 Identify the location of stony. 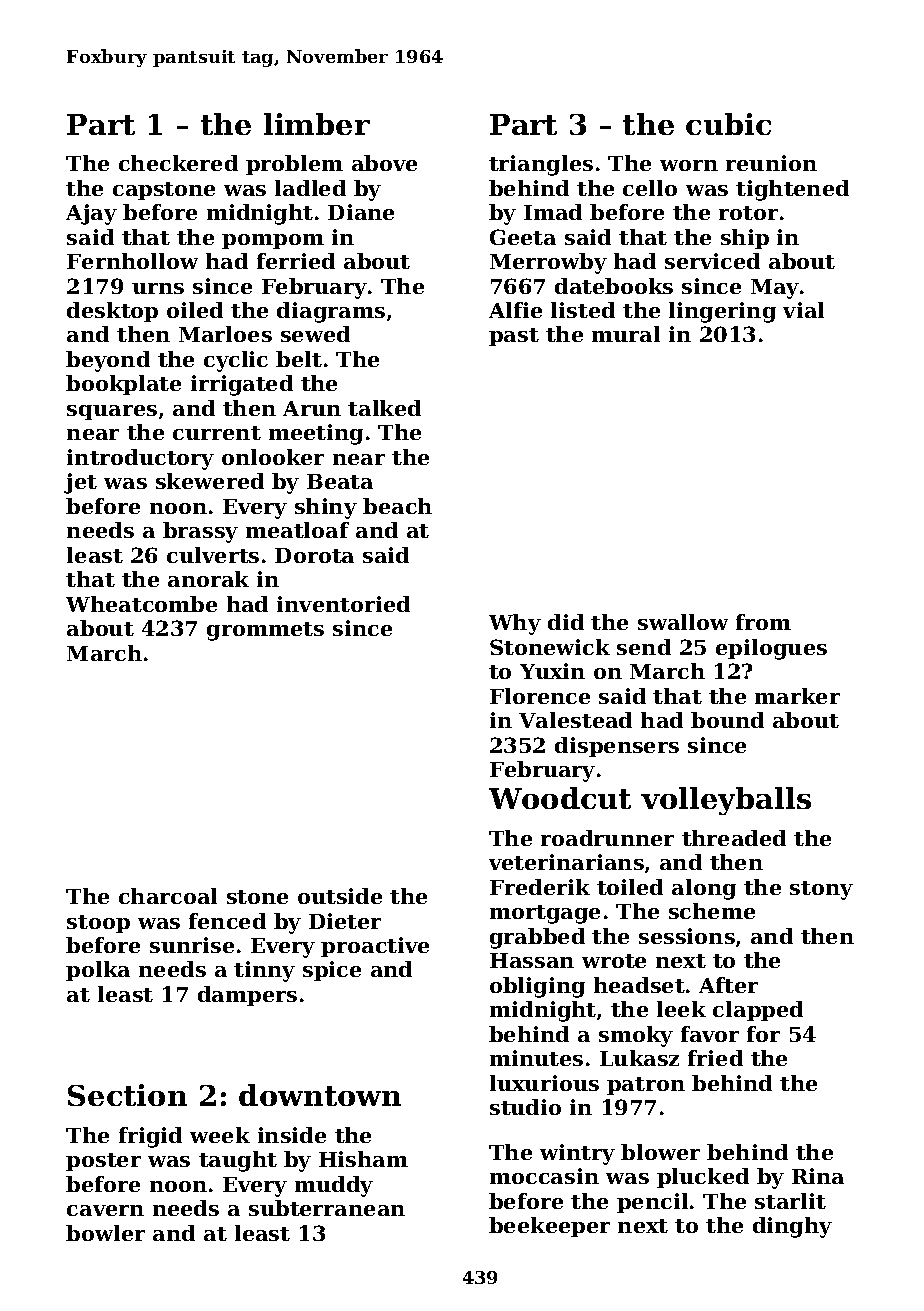
(821, 890).
